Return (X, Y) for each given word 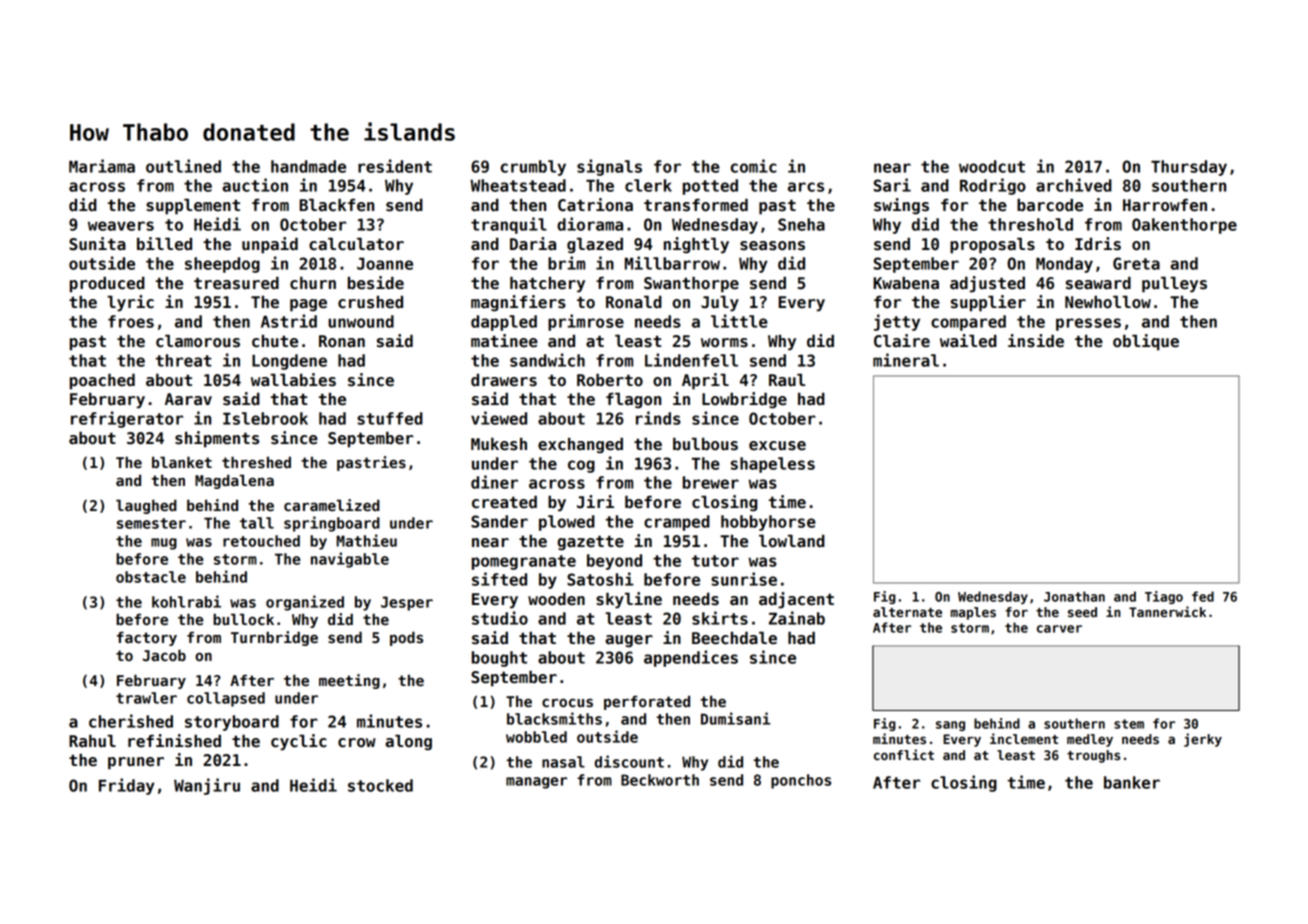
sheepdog (222, 265)
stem (1129, 724)
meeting (349, 681)
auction (255, 185)
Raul (787, 380)
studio (500, 618)
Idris (1098, 244)
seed (1082, 612)
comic (754, 166)
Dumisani (735, 718)
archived (1074, 185)
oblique (1146, 342)
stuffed (390, 418)
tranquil (509, 225)
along (408, 742)
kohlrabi (186, 601)
